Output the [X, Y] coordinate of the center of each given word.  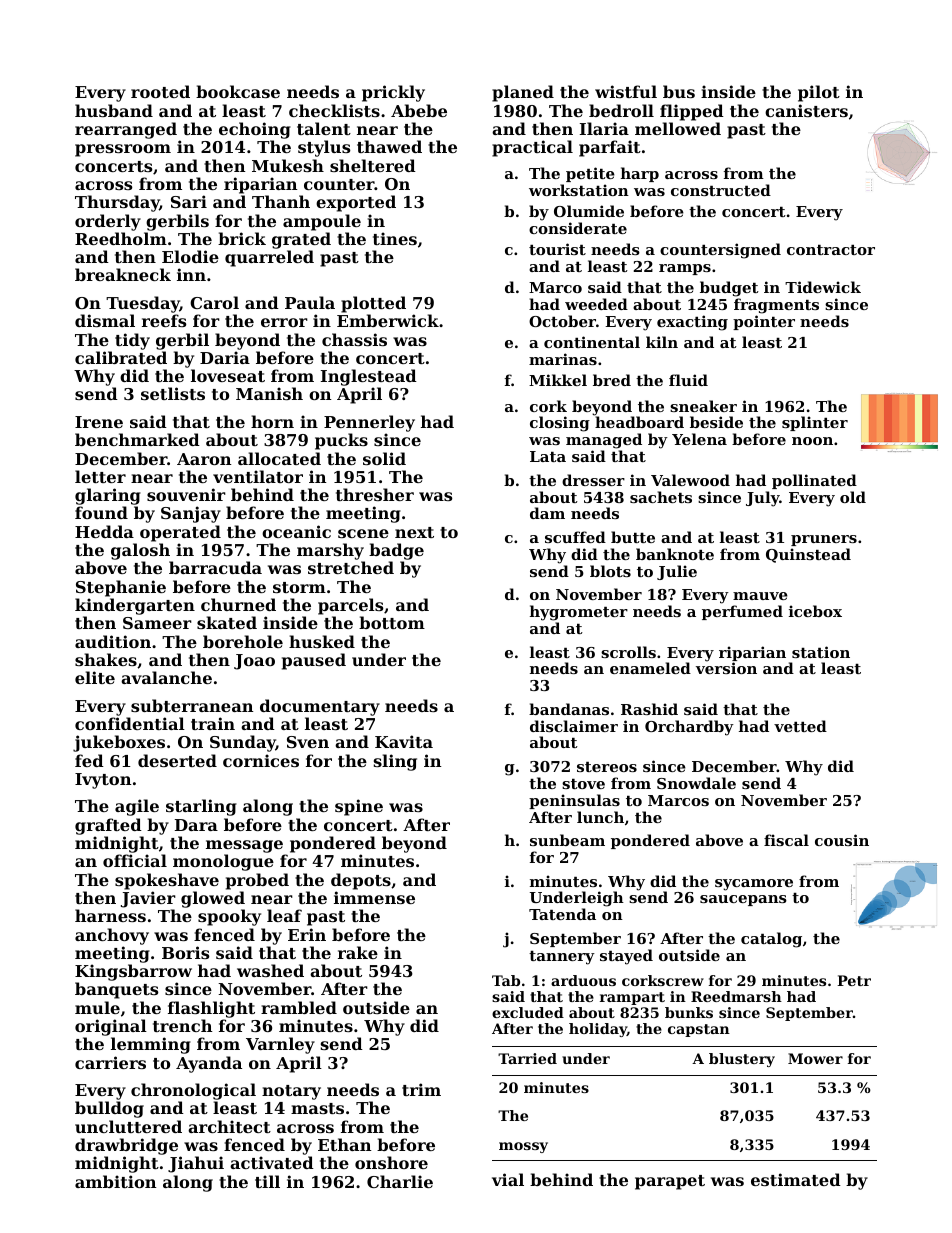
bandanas [569, 709]
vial [508, 1179]
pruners [824, 540]
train [213, 723]
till [267, 1181]
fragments [776, 306]
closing [560, 424]
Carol [214, 302]
